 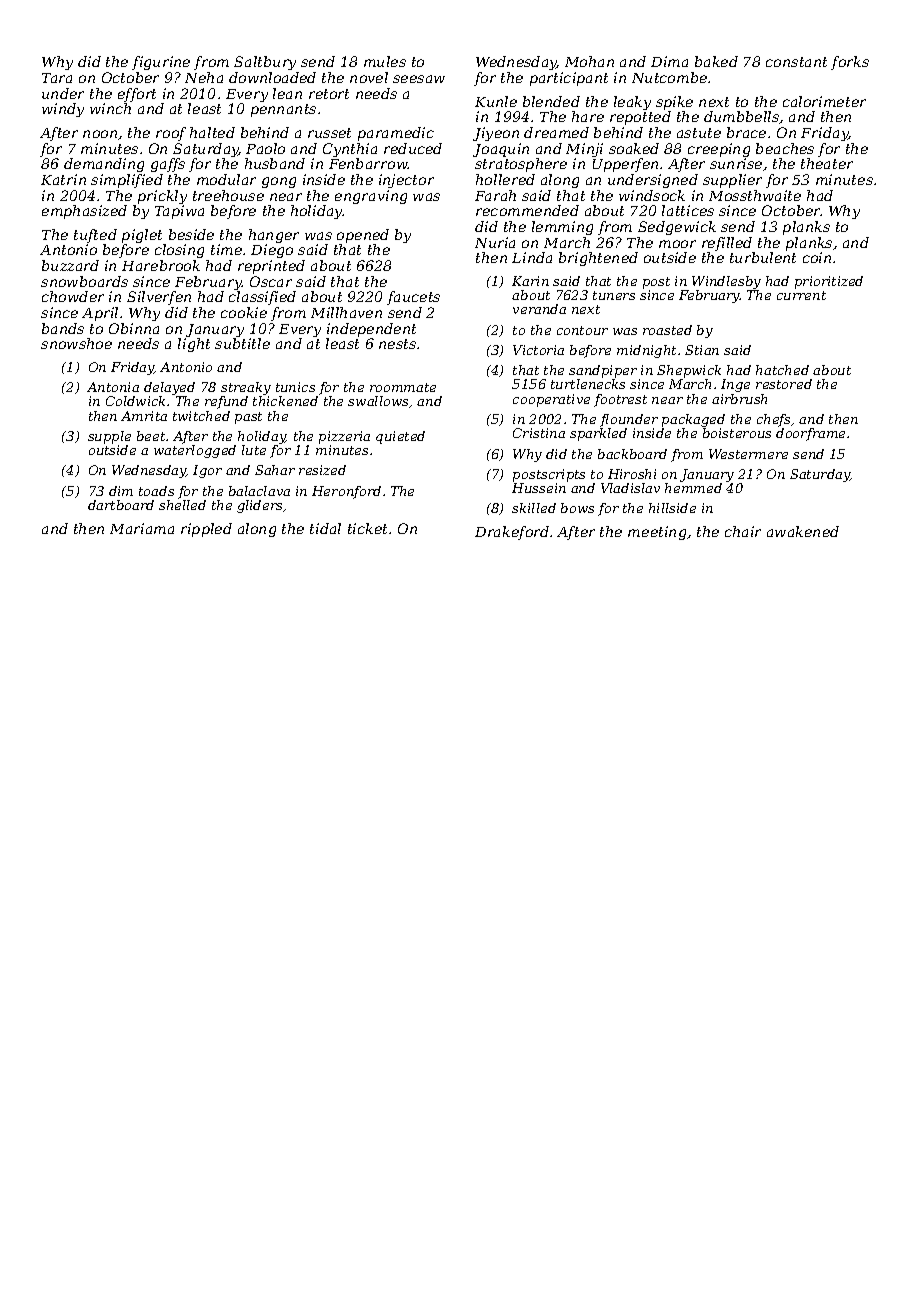 I want to click on meeting, so click(x=657, y=533).
